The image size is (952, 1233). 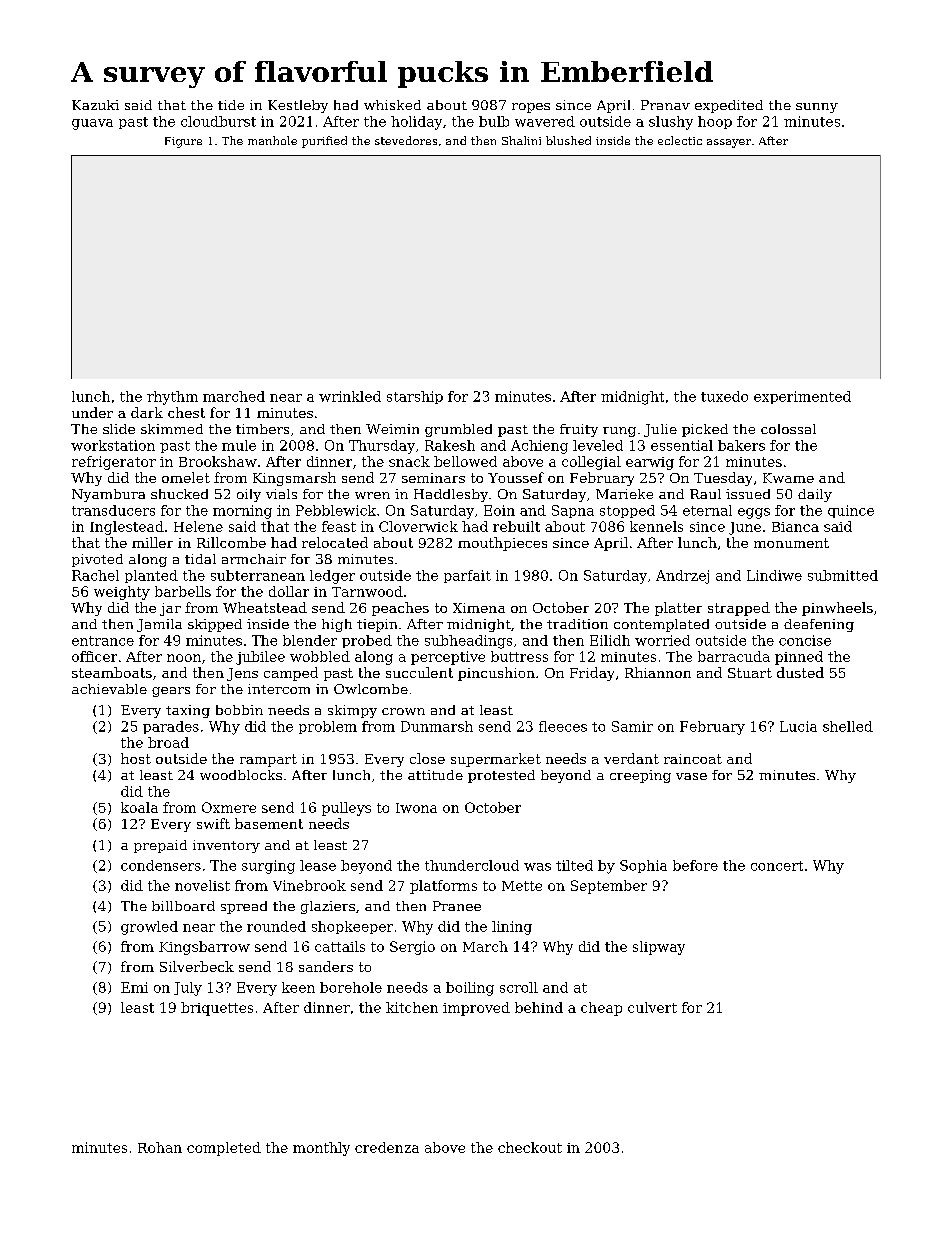 I want to click on concert, so click(x=777, y=866).
